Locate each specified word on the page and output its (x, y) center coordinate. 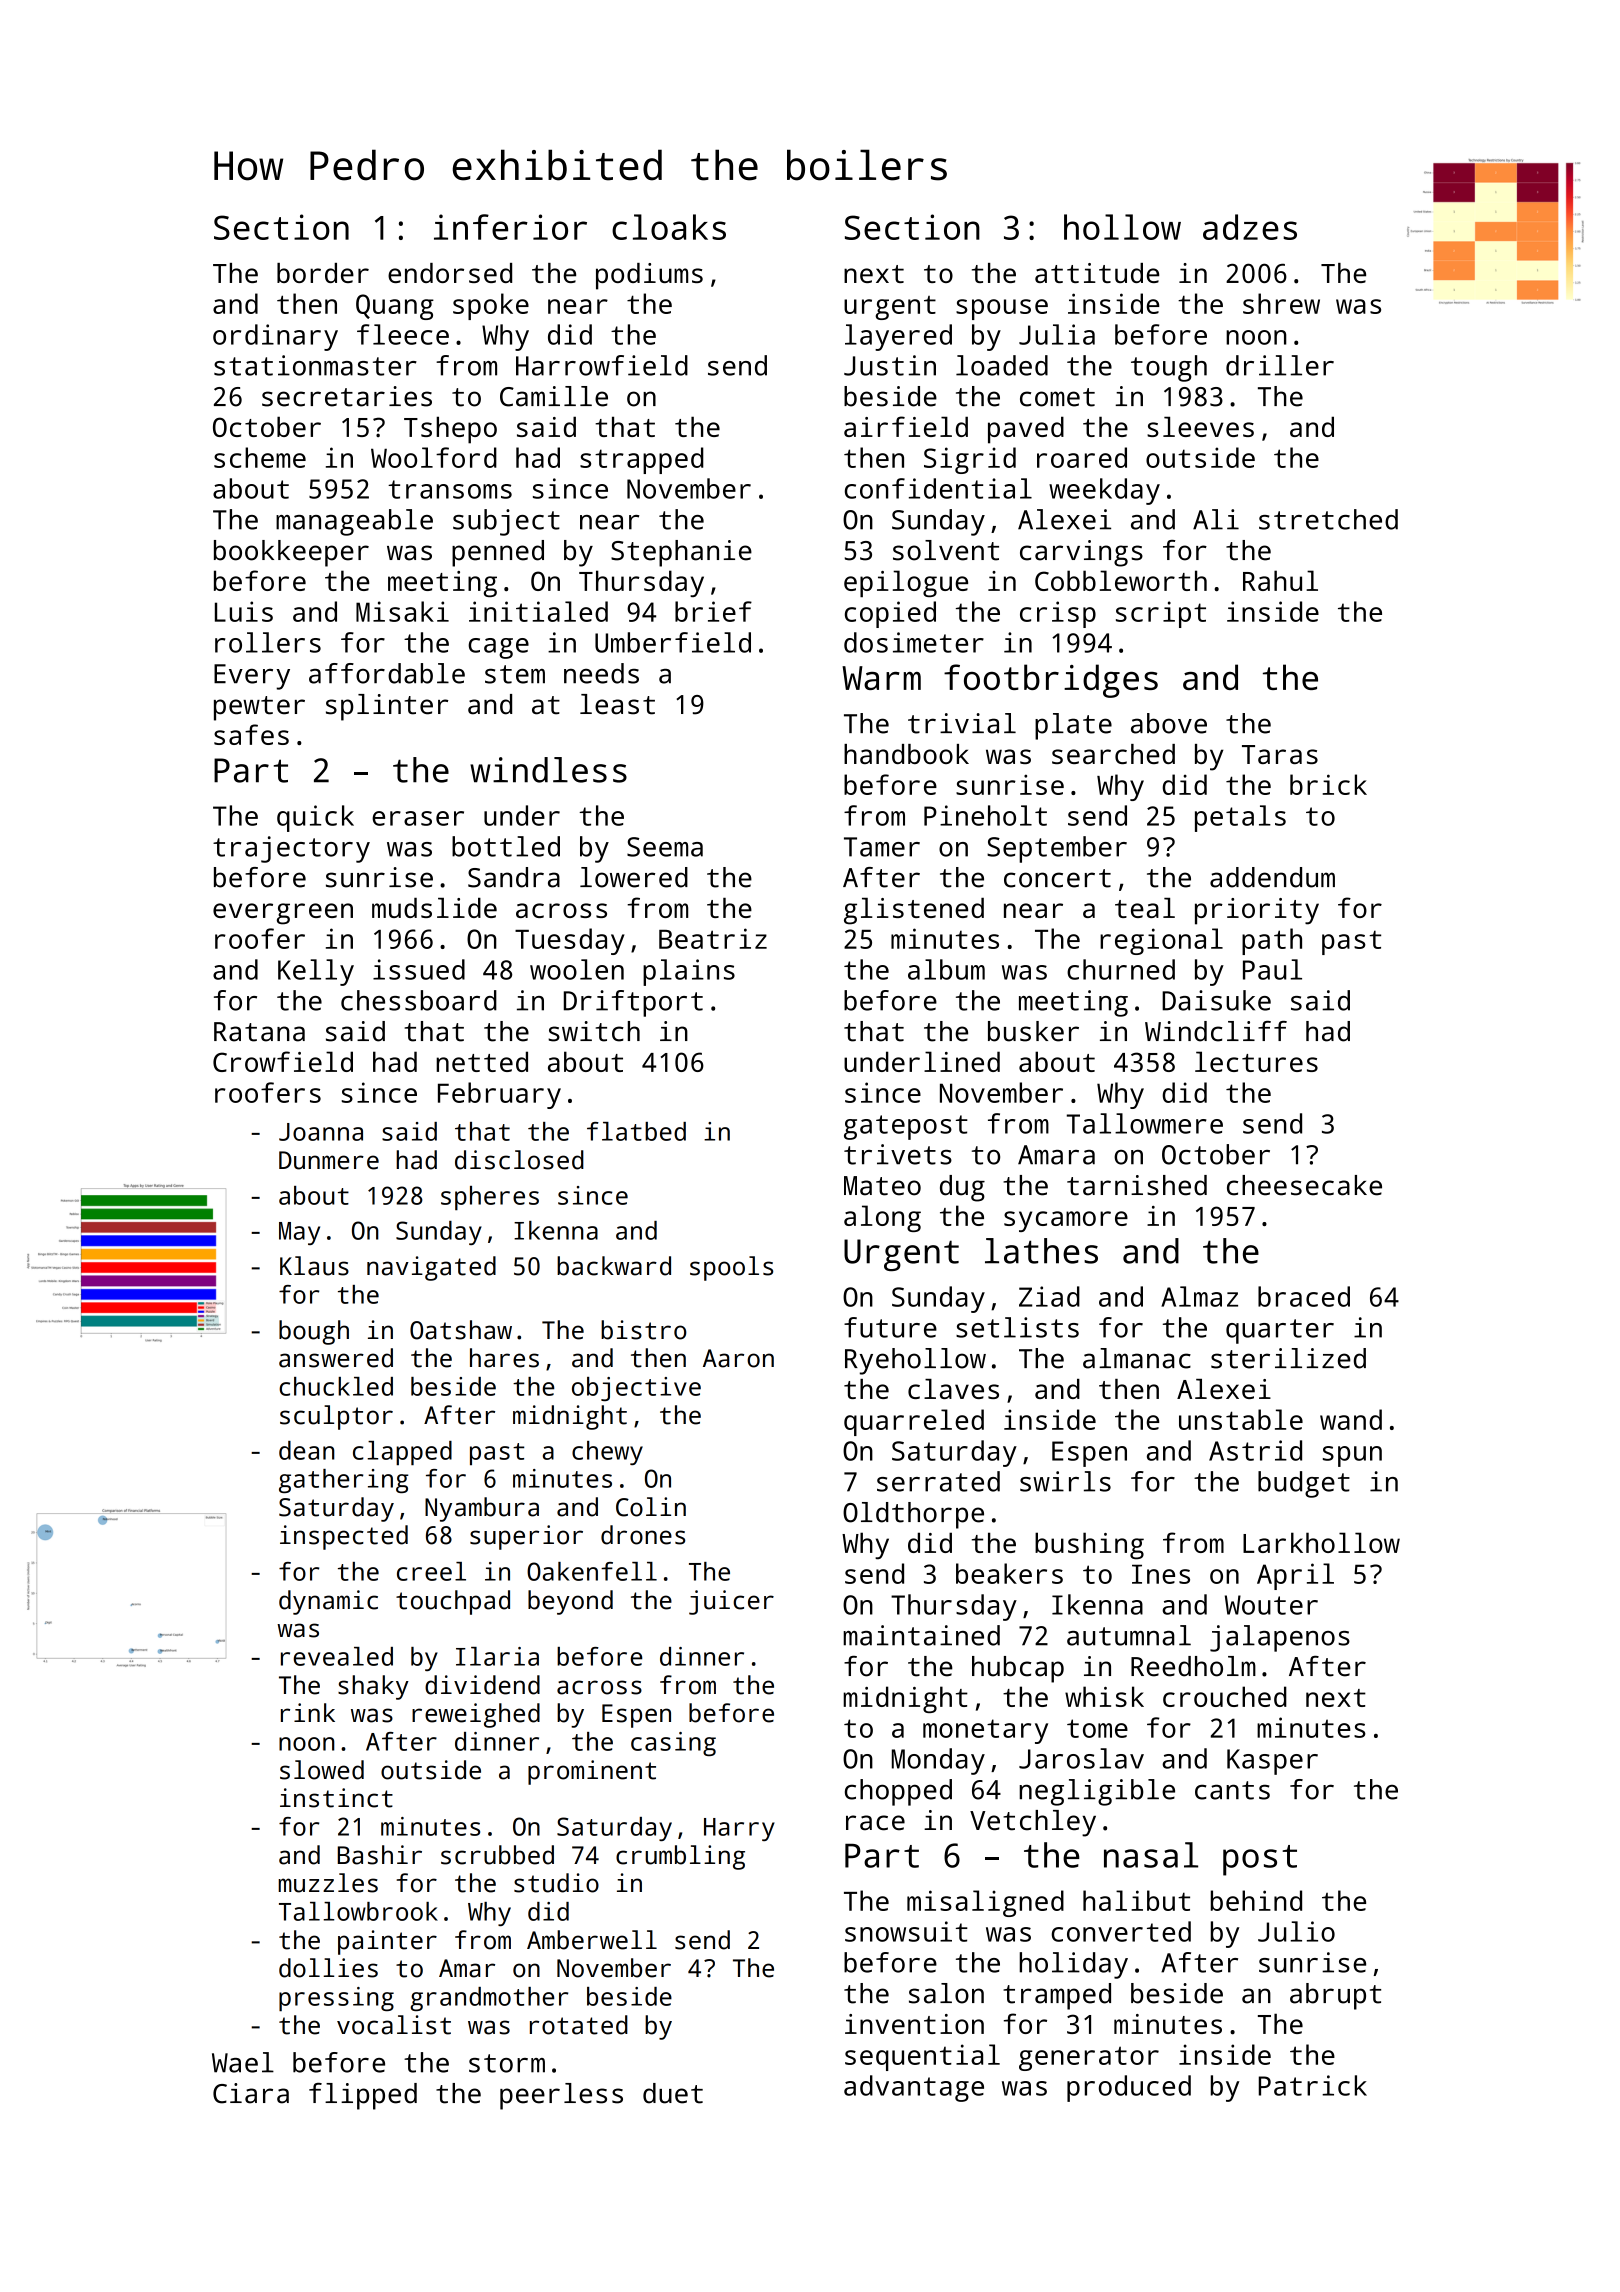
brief (713, 611)
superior (526, 1537)
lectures (1256, 1061)
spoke (491, 306)
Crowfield (283, 1061)
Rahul (1280, 580)
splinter (387, 707)
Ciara (251, 2093)
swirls (1065, 1481)
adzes (1250, 227)
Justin (890, 365)
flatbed (636, 1131)
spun (1352, 1456)
